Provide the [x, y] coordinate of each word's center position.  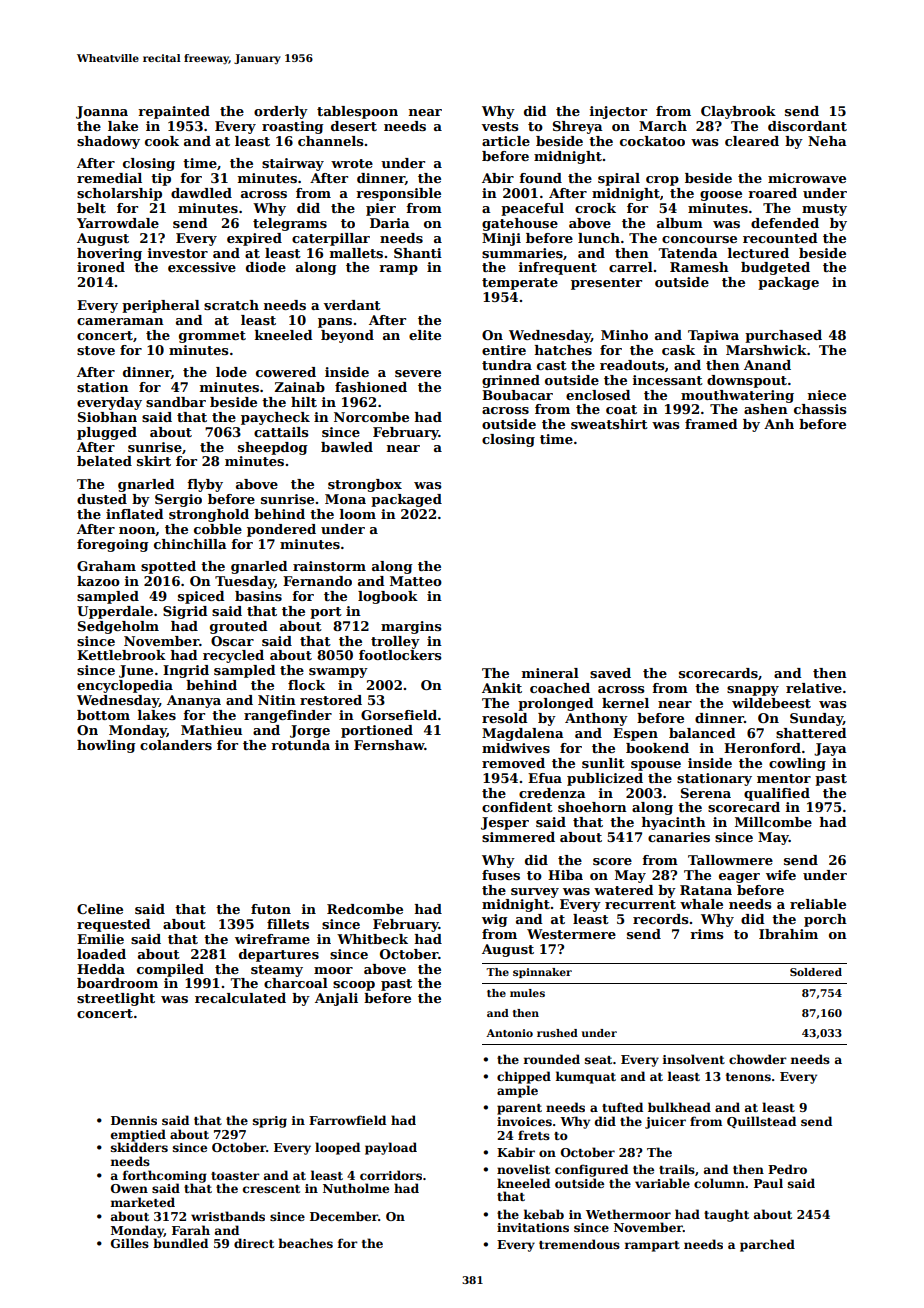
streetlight [116, 999]
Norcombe [371, 417]
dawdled [201, 193]
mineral [550, 673]
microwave [807, 178]
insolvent [694, 1059]
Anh [779, 424]
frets [534, 1135]
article [506, 141]
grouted [239, 627]
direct [254, 1243]
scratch [231, 305]
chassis [820, 409]
